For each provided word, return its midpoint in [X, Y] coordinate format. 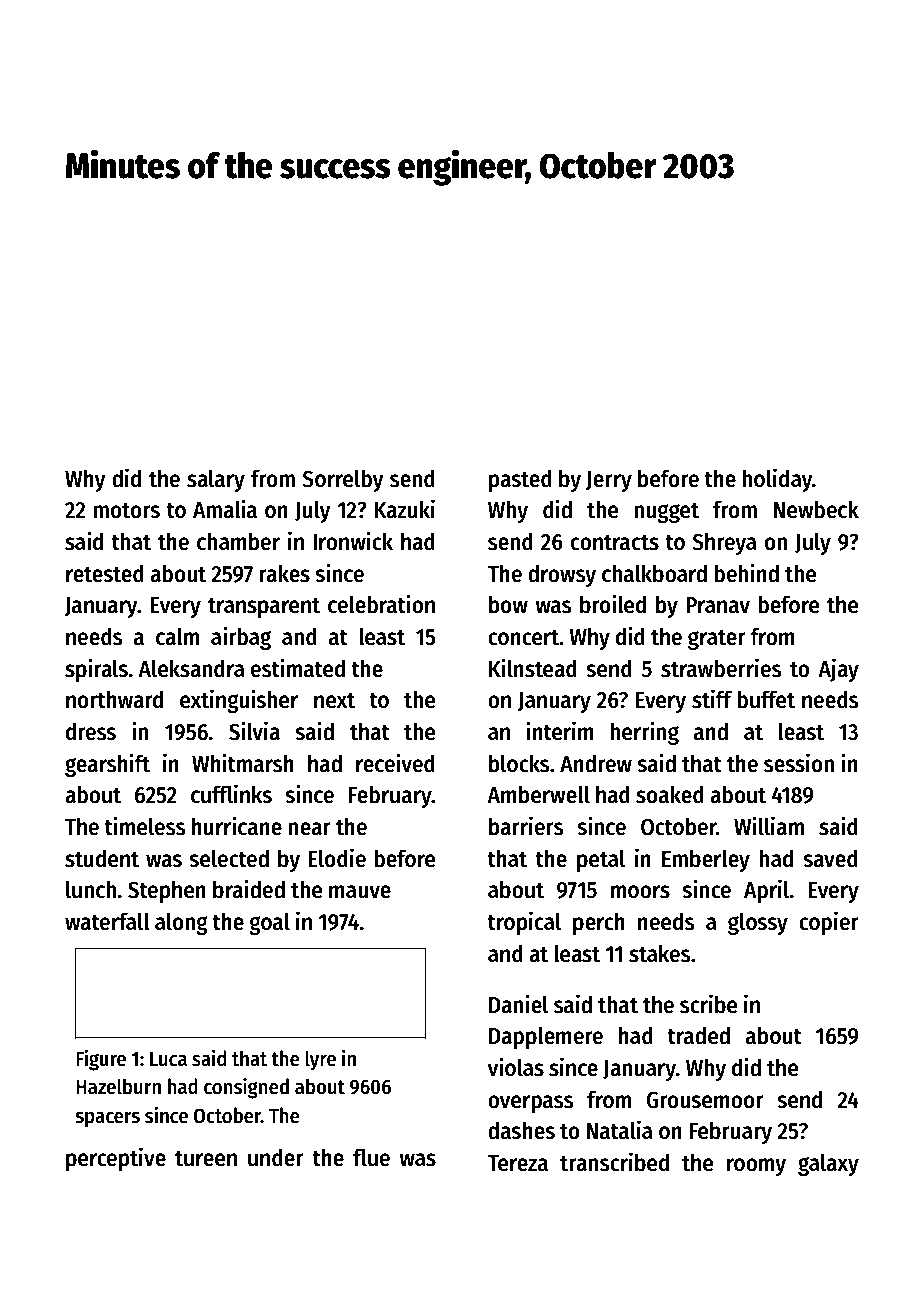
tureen [206, 1159]
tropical [524, 923]
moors [640, 892]
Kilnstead [533, 668]
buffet [766, 699]
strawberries [721, 668]
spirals [96, 670]
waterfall [107, 921]
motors [127, 510]
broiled [613, 604]
